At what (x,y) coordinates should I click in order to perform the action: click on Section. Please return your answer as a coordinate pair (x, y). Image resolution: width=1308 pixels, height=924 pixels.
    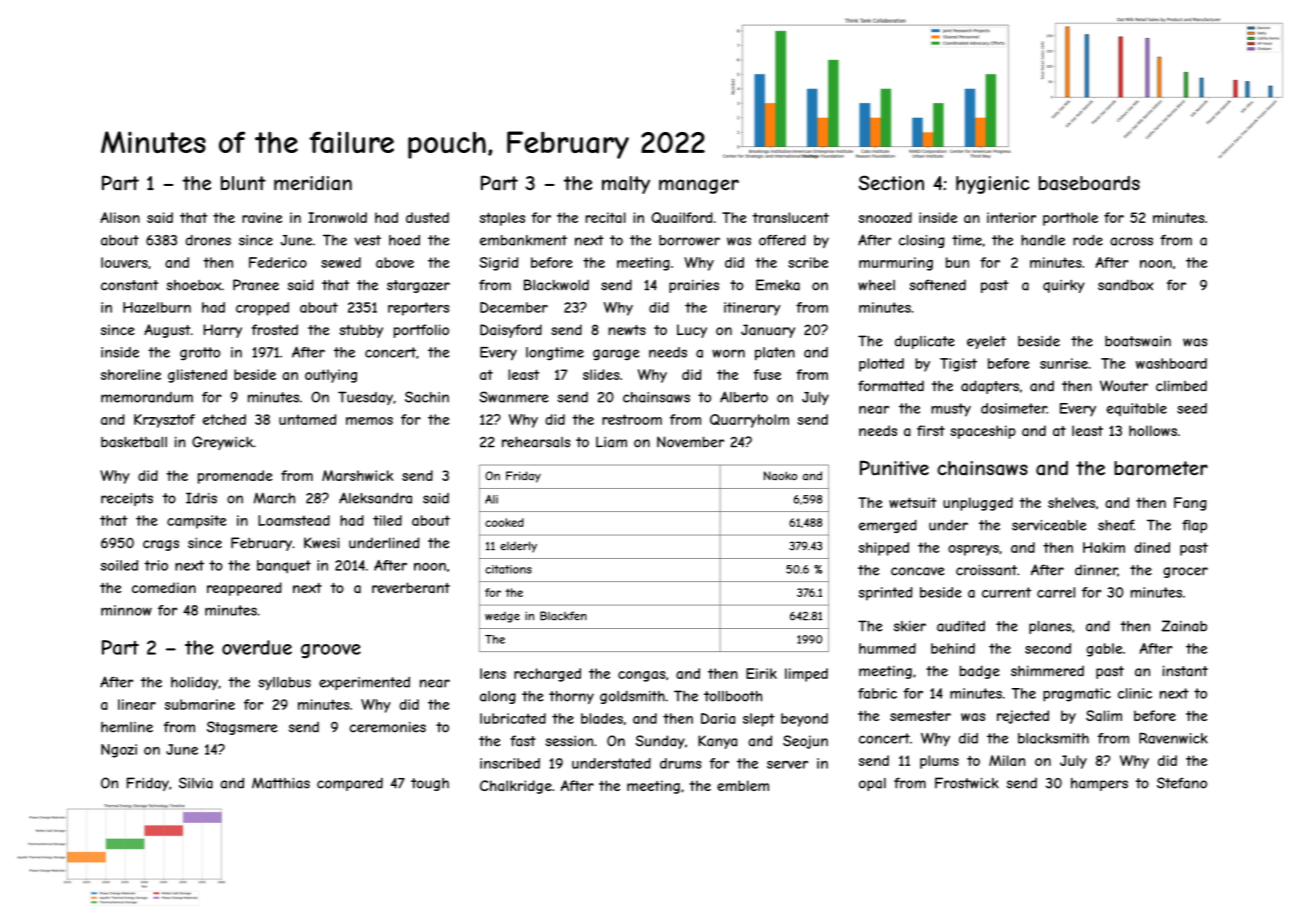
    Looking at the image, I should click on (891, 182).
